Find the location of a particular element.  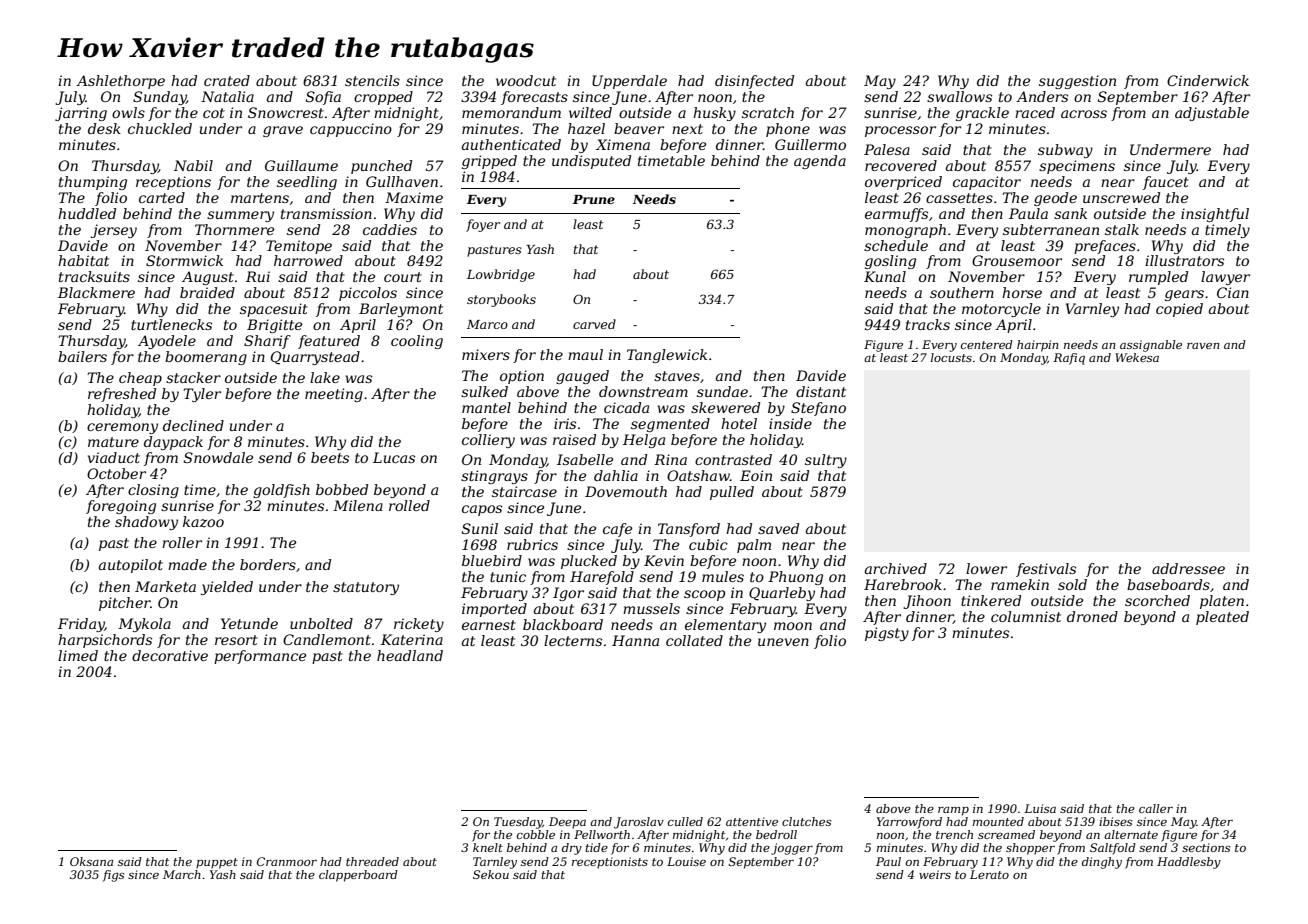

pigsty is located at coordinates (887, 634).
